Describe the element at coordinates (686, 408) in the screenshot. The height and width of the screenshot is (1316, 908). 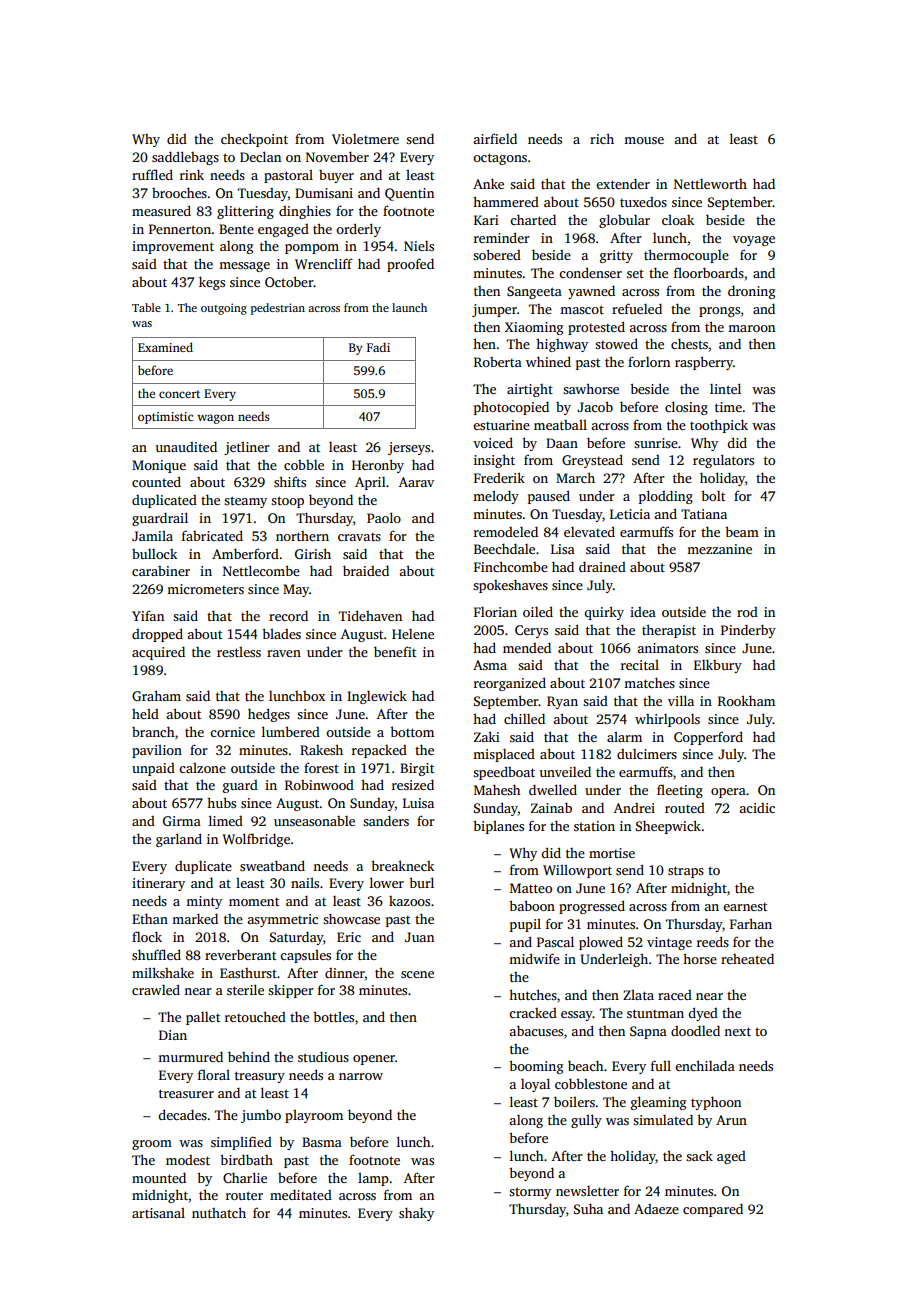
I see `closing` at that location.
